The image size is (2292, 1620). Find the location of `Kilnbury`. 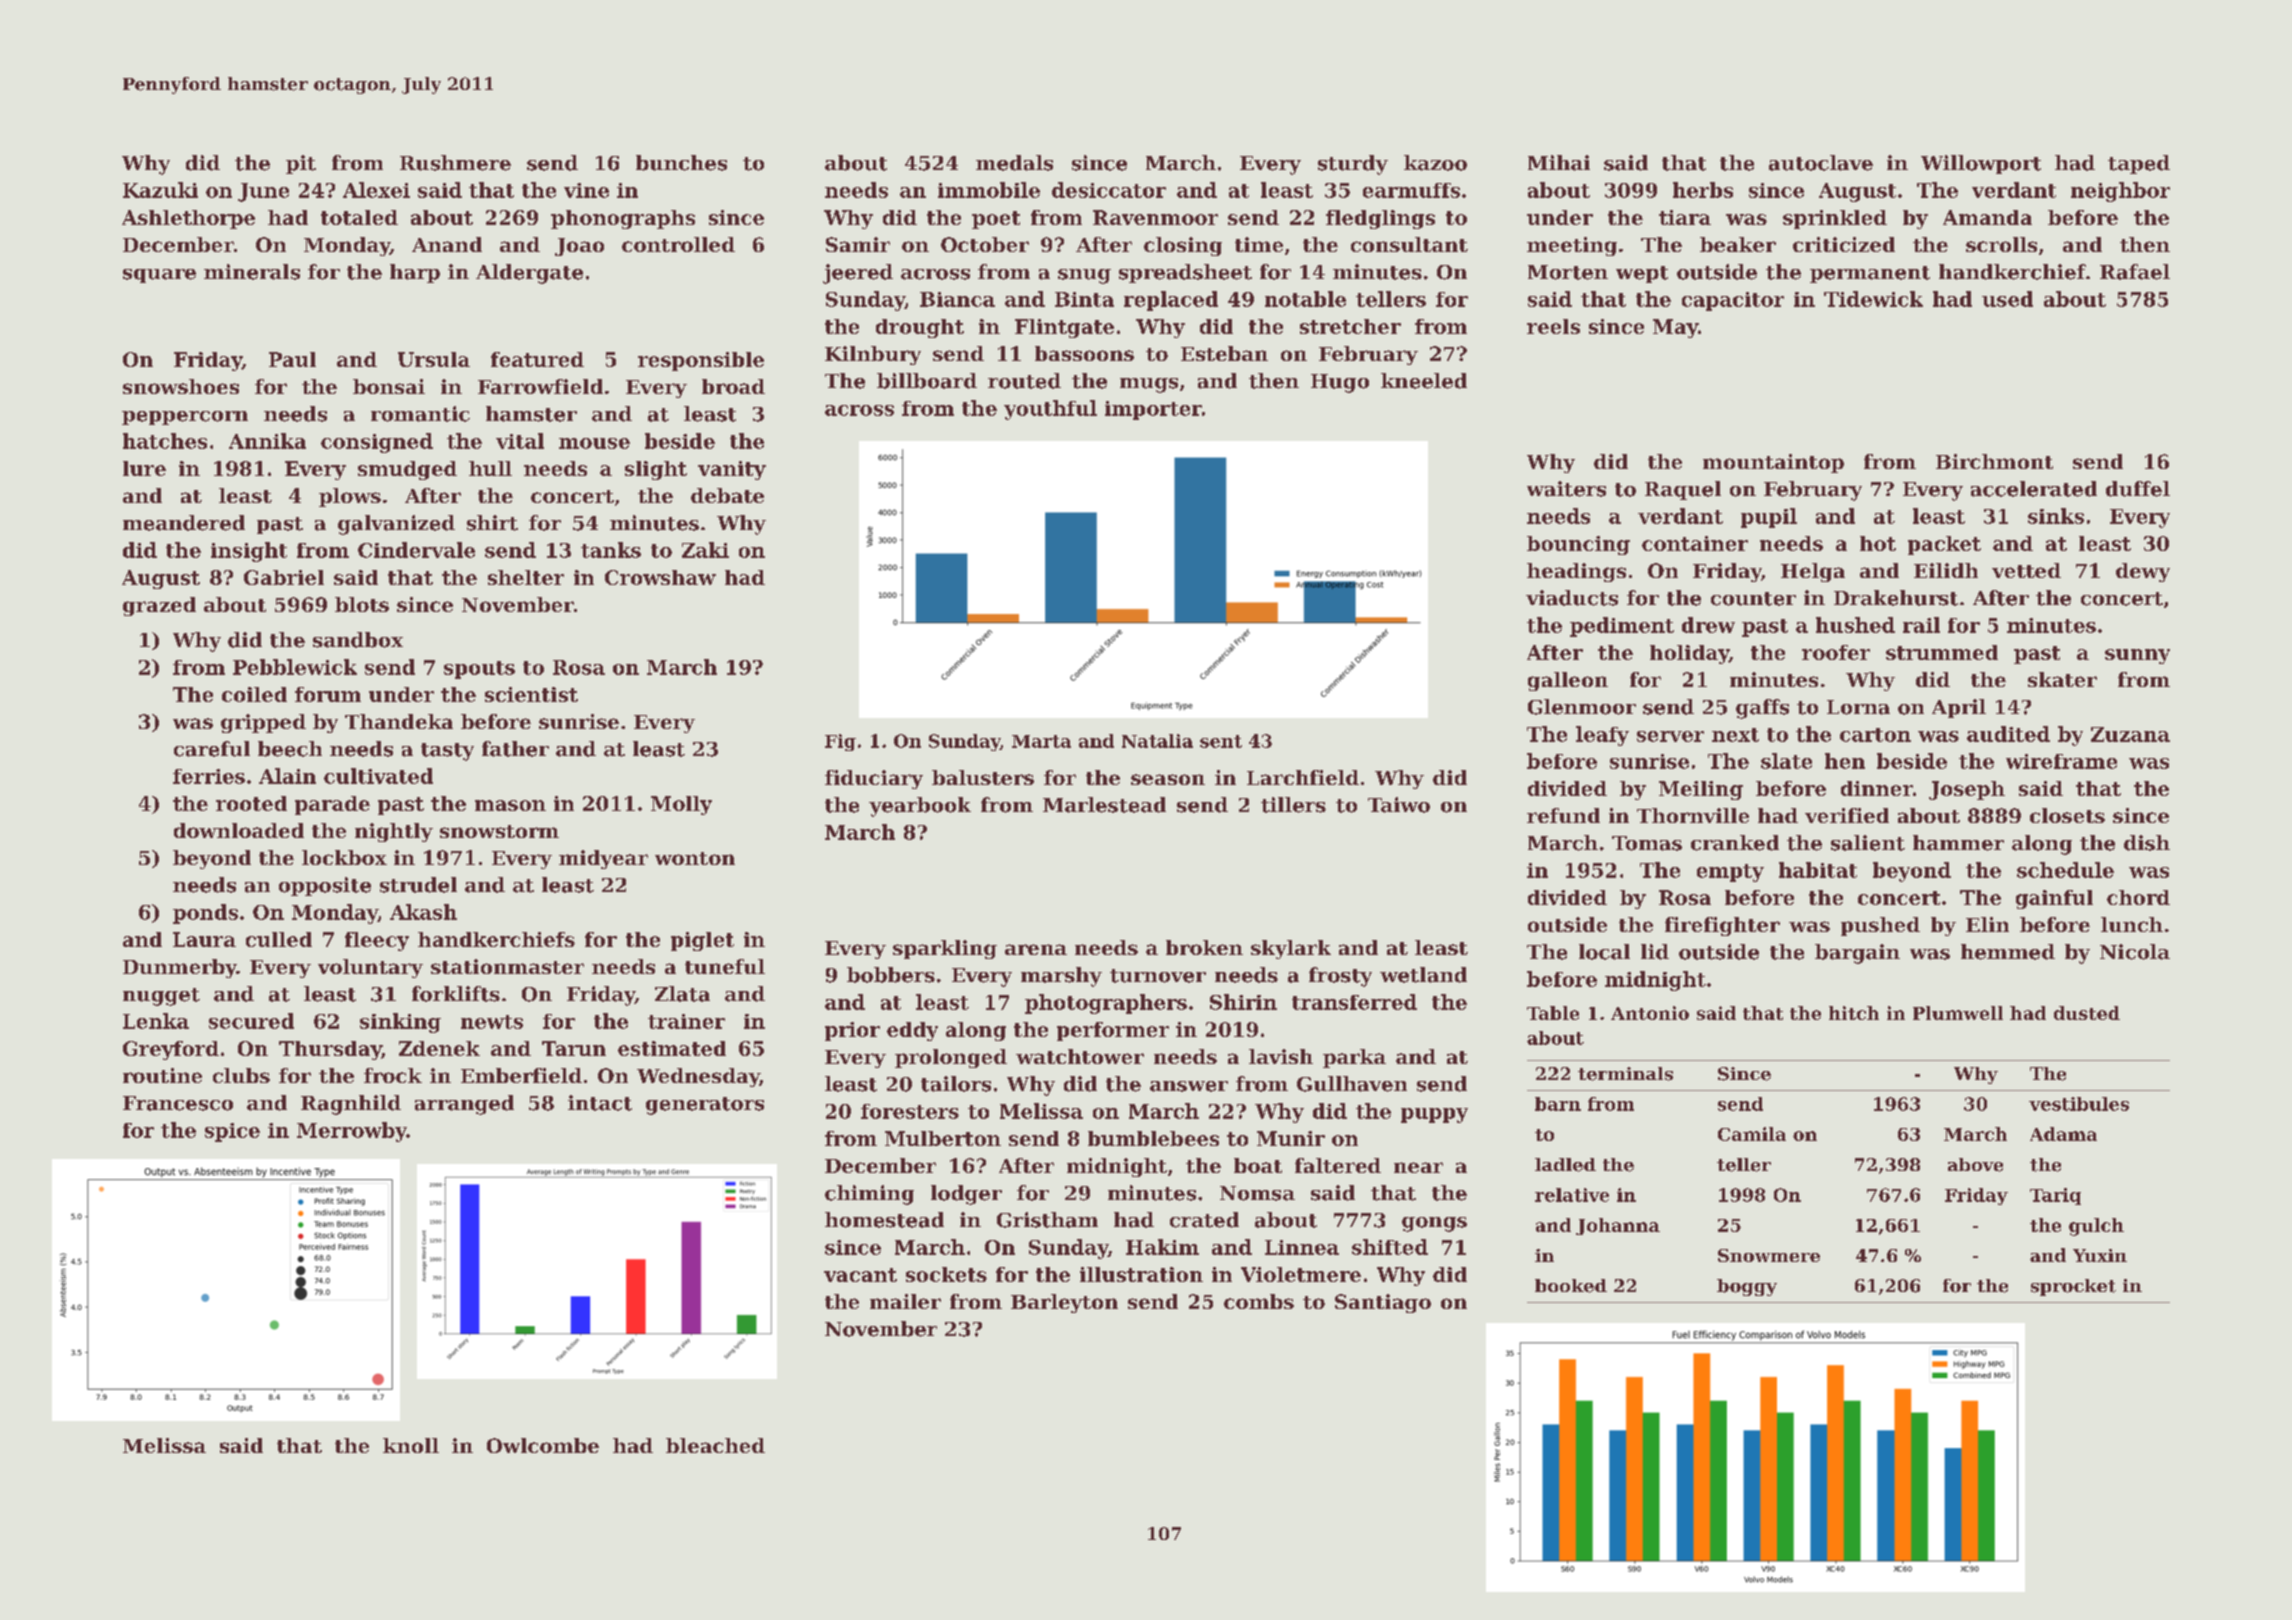

Kilnbury is located at coordinates (873, 355).
